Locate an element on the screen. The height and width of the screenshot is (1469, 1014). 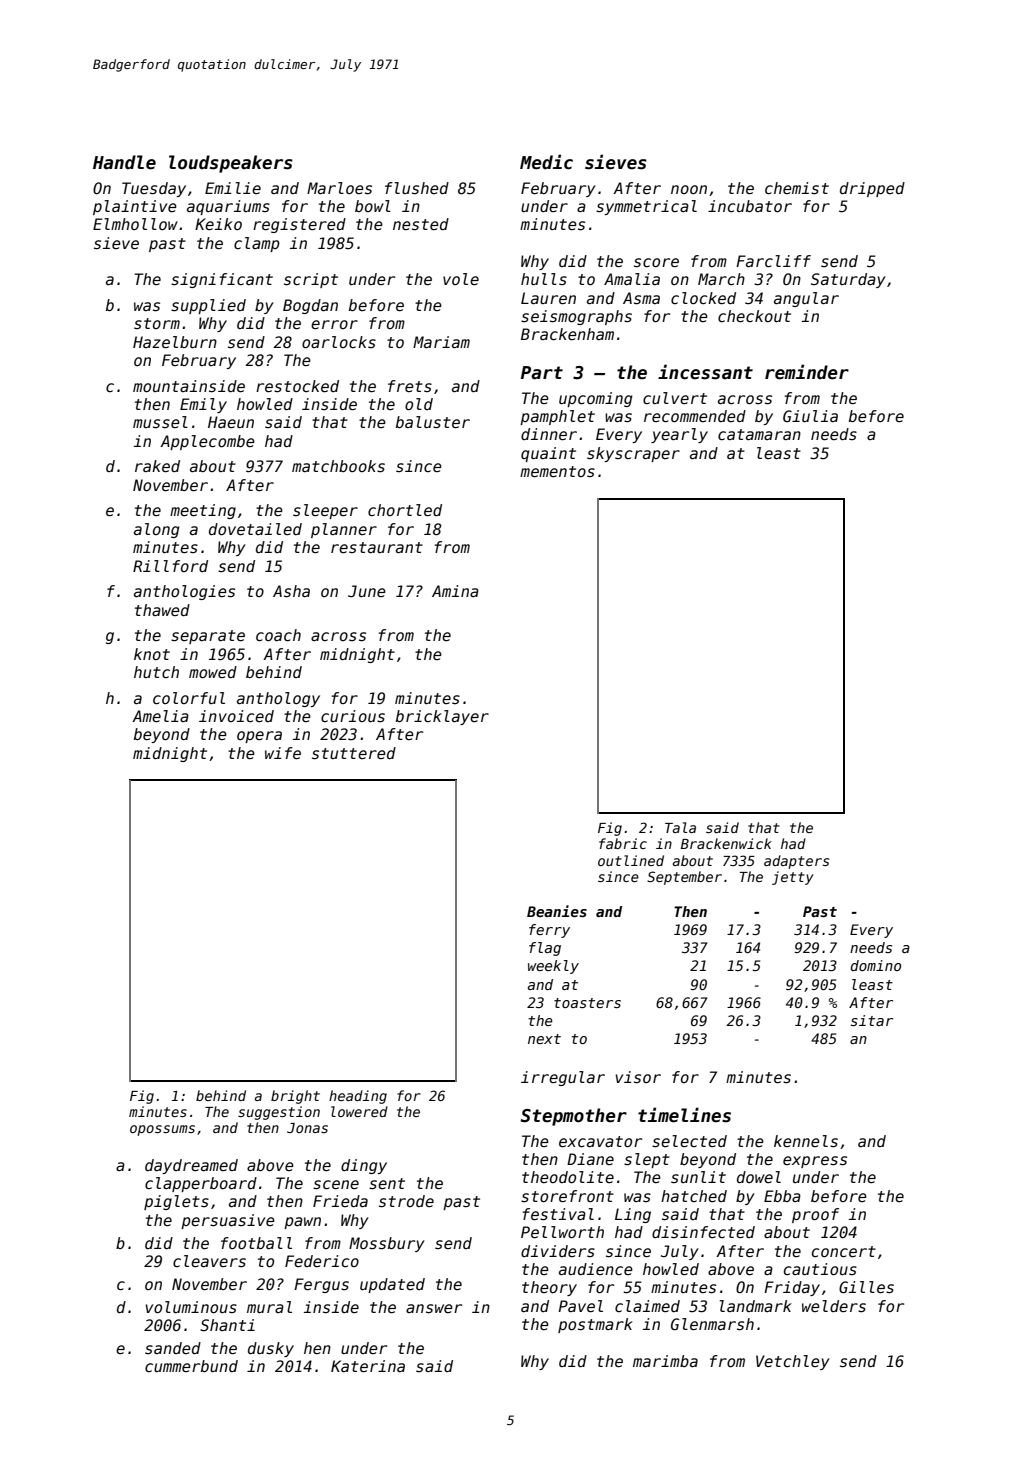
catamaran is located at coordinates (759, 434).
